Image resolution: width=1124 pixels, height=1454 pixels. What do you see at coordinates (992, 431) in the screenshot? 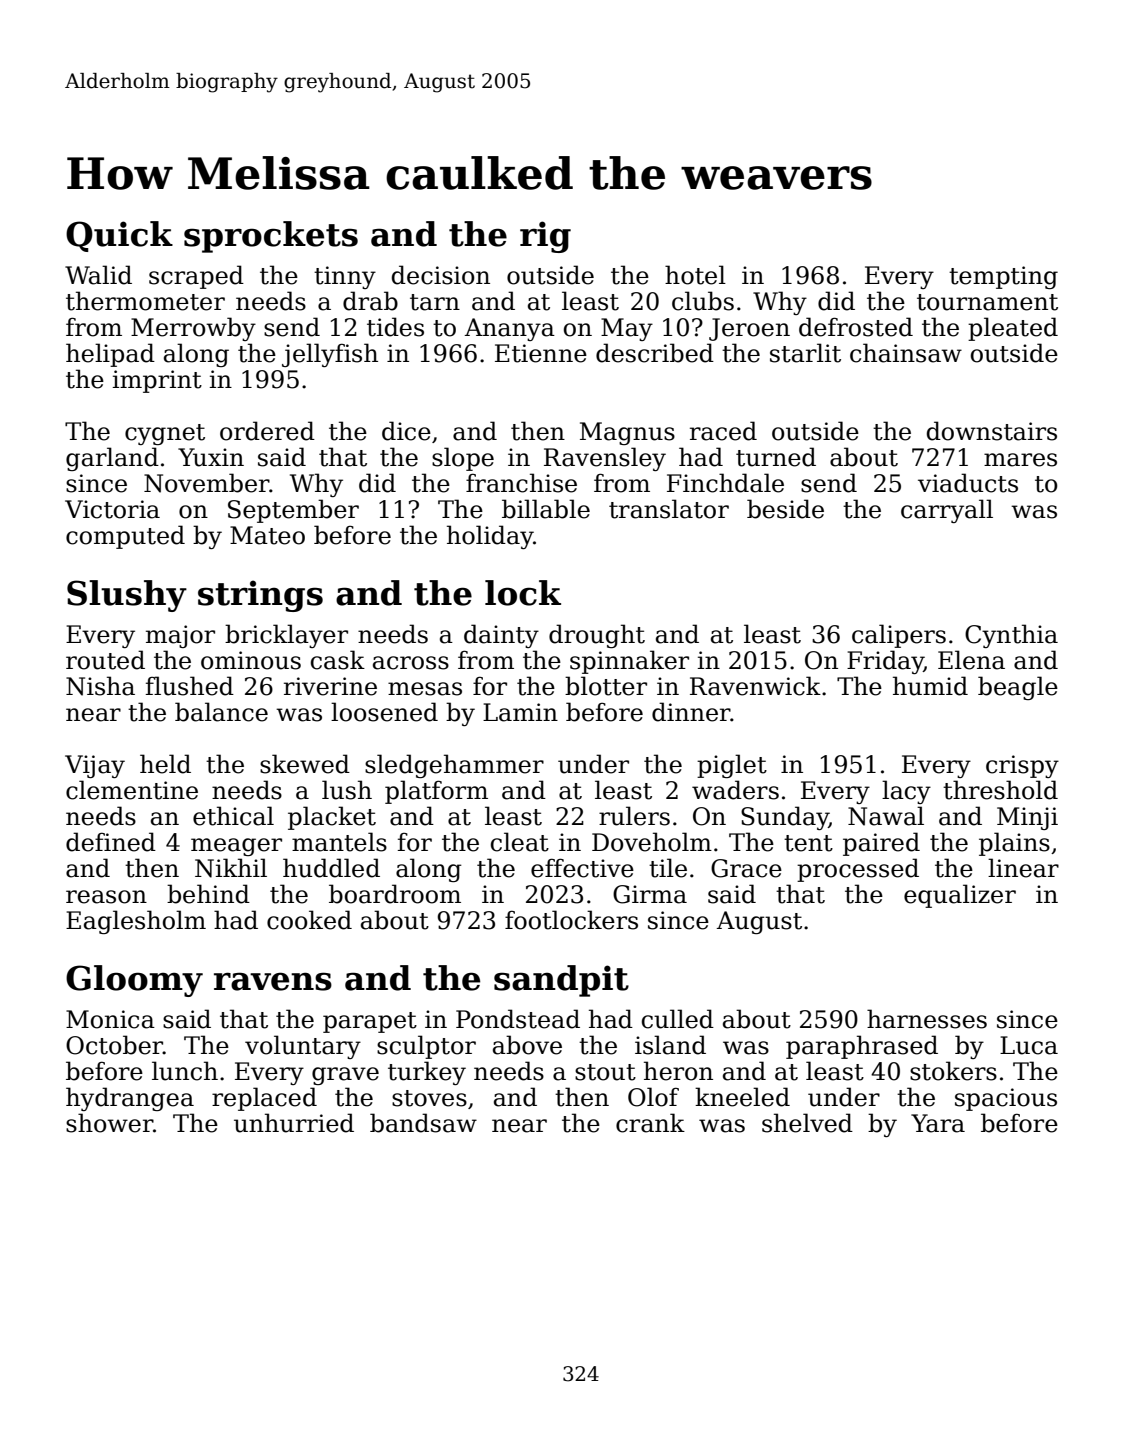
I see `downstairs` at bounding box center [992, 431].
